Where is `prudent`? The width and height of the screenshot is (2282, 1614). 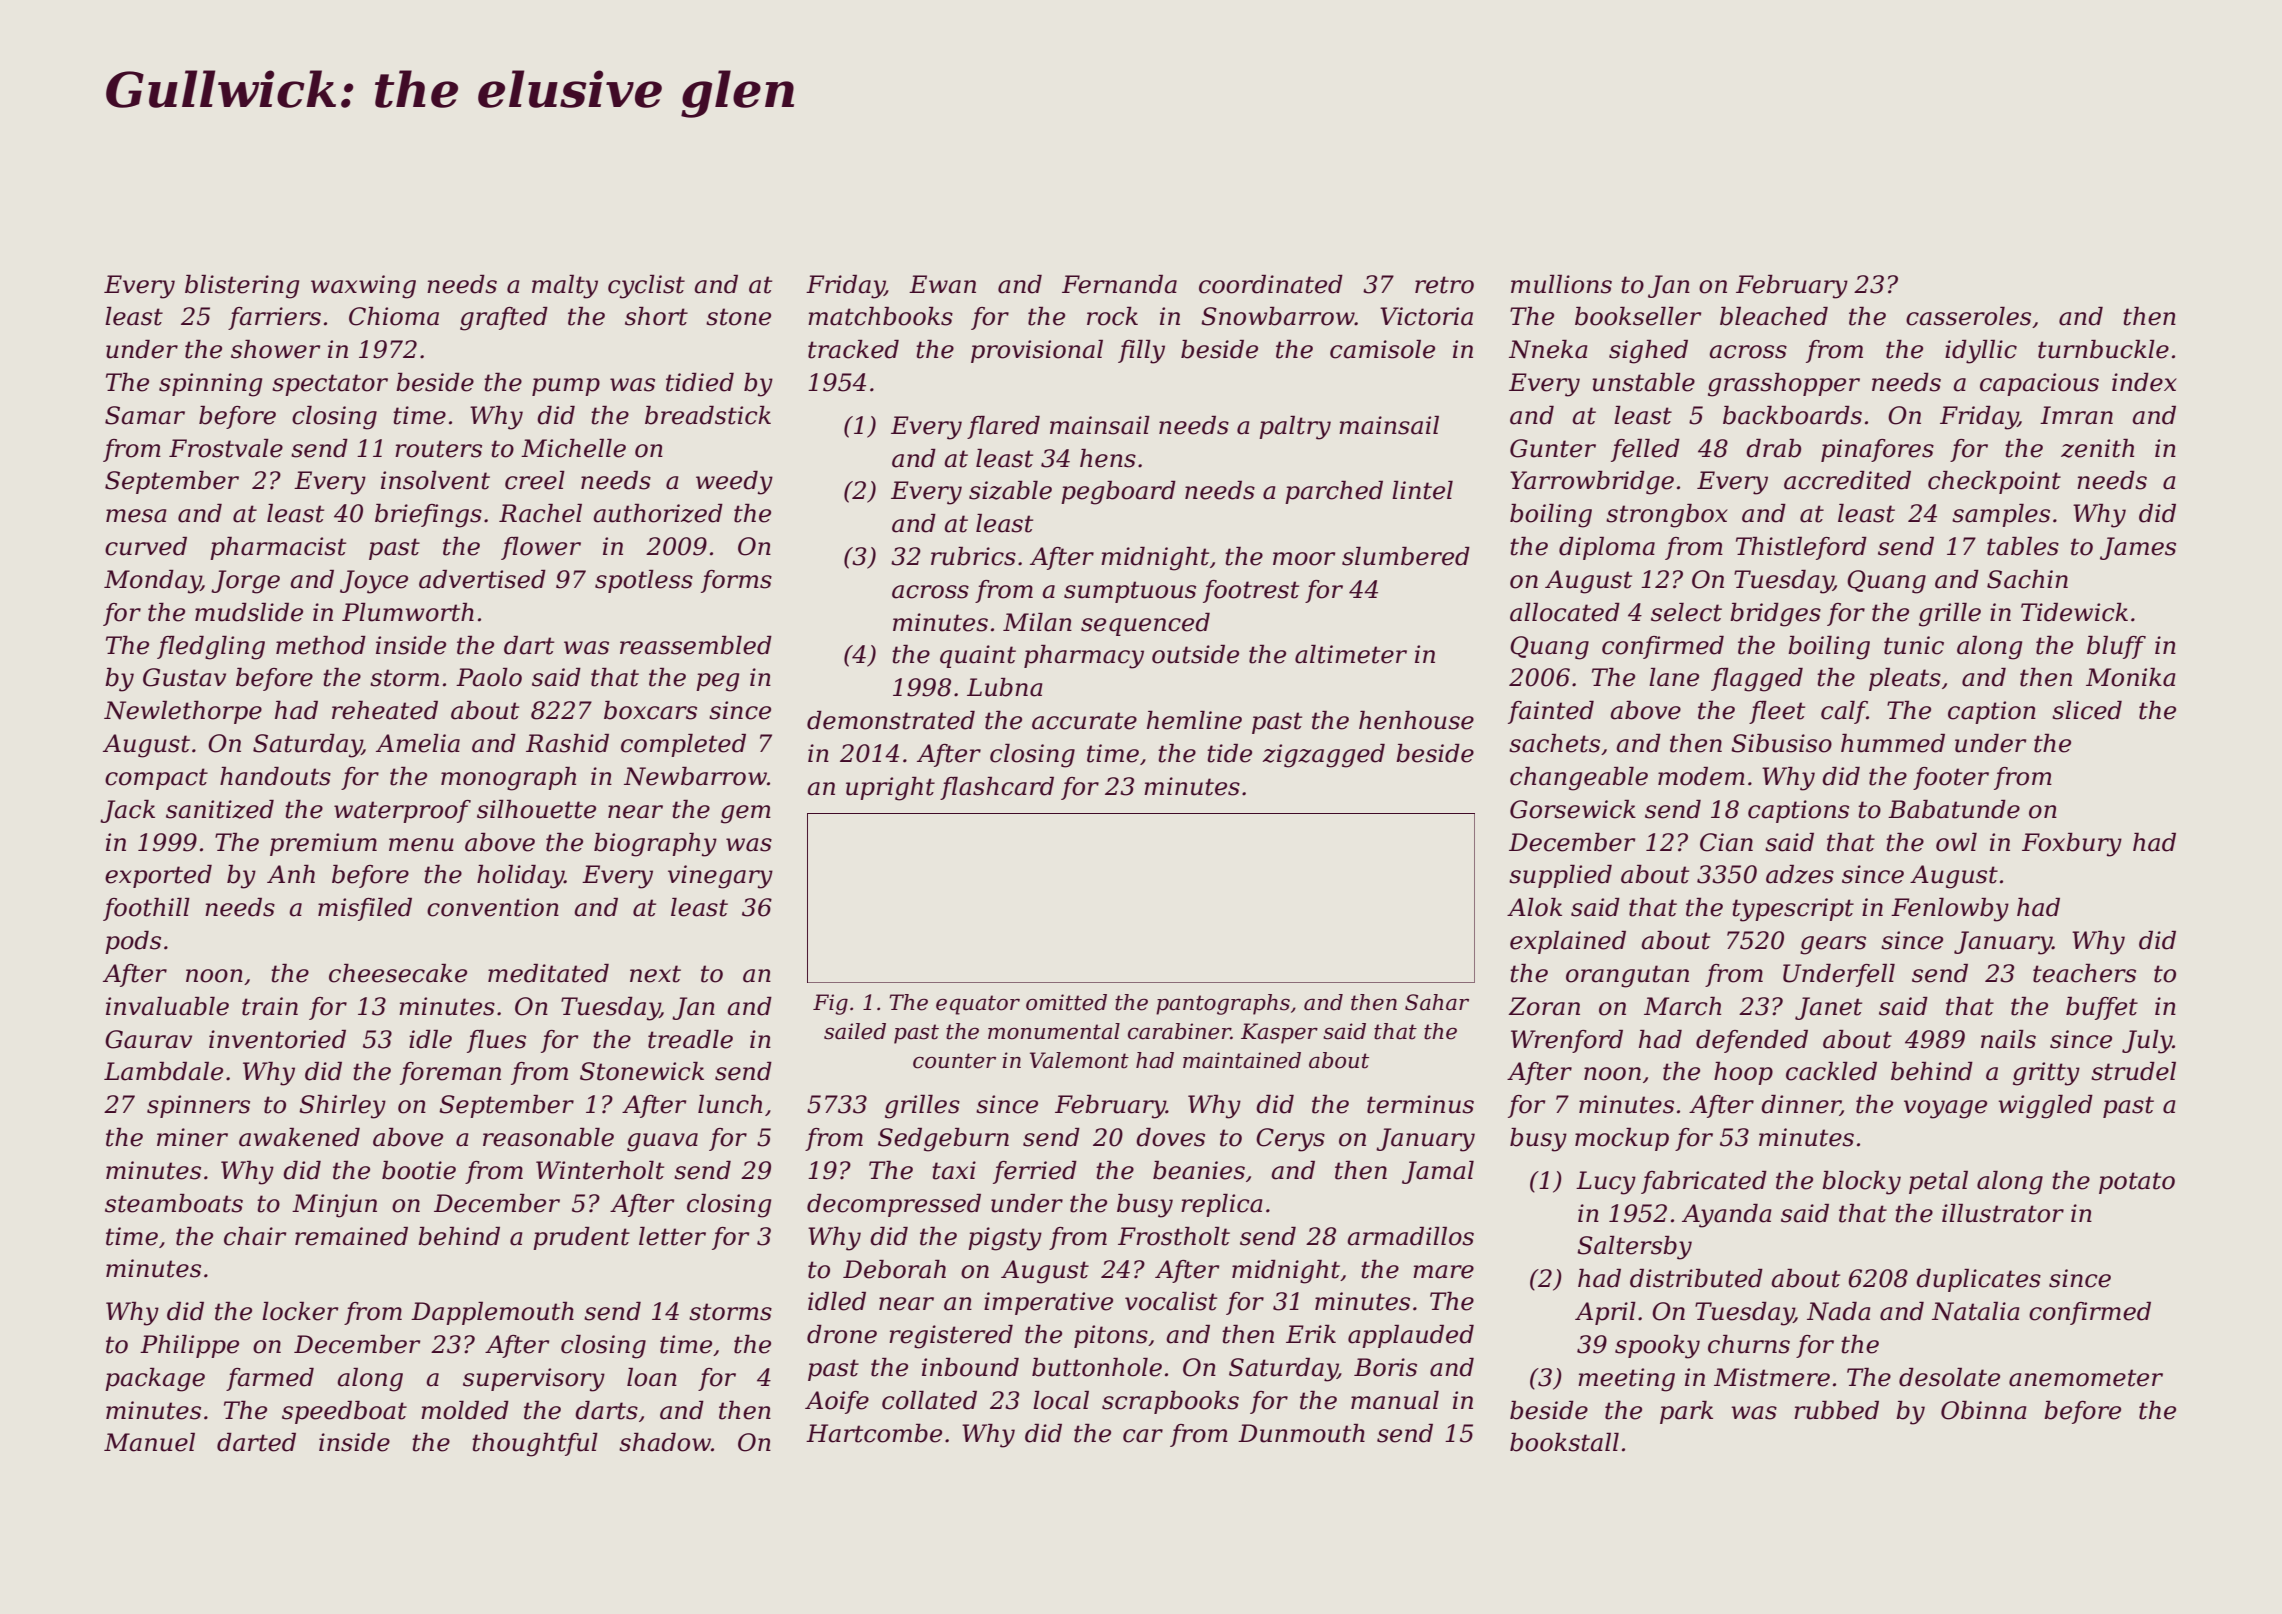
prudent is located at coordinates (581, 1238).
